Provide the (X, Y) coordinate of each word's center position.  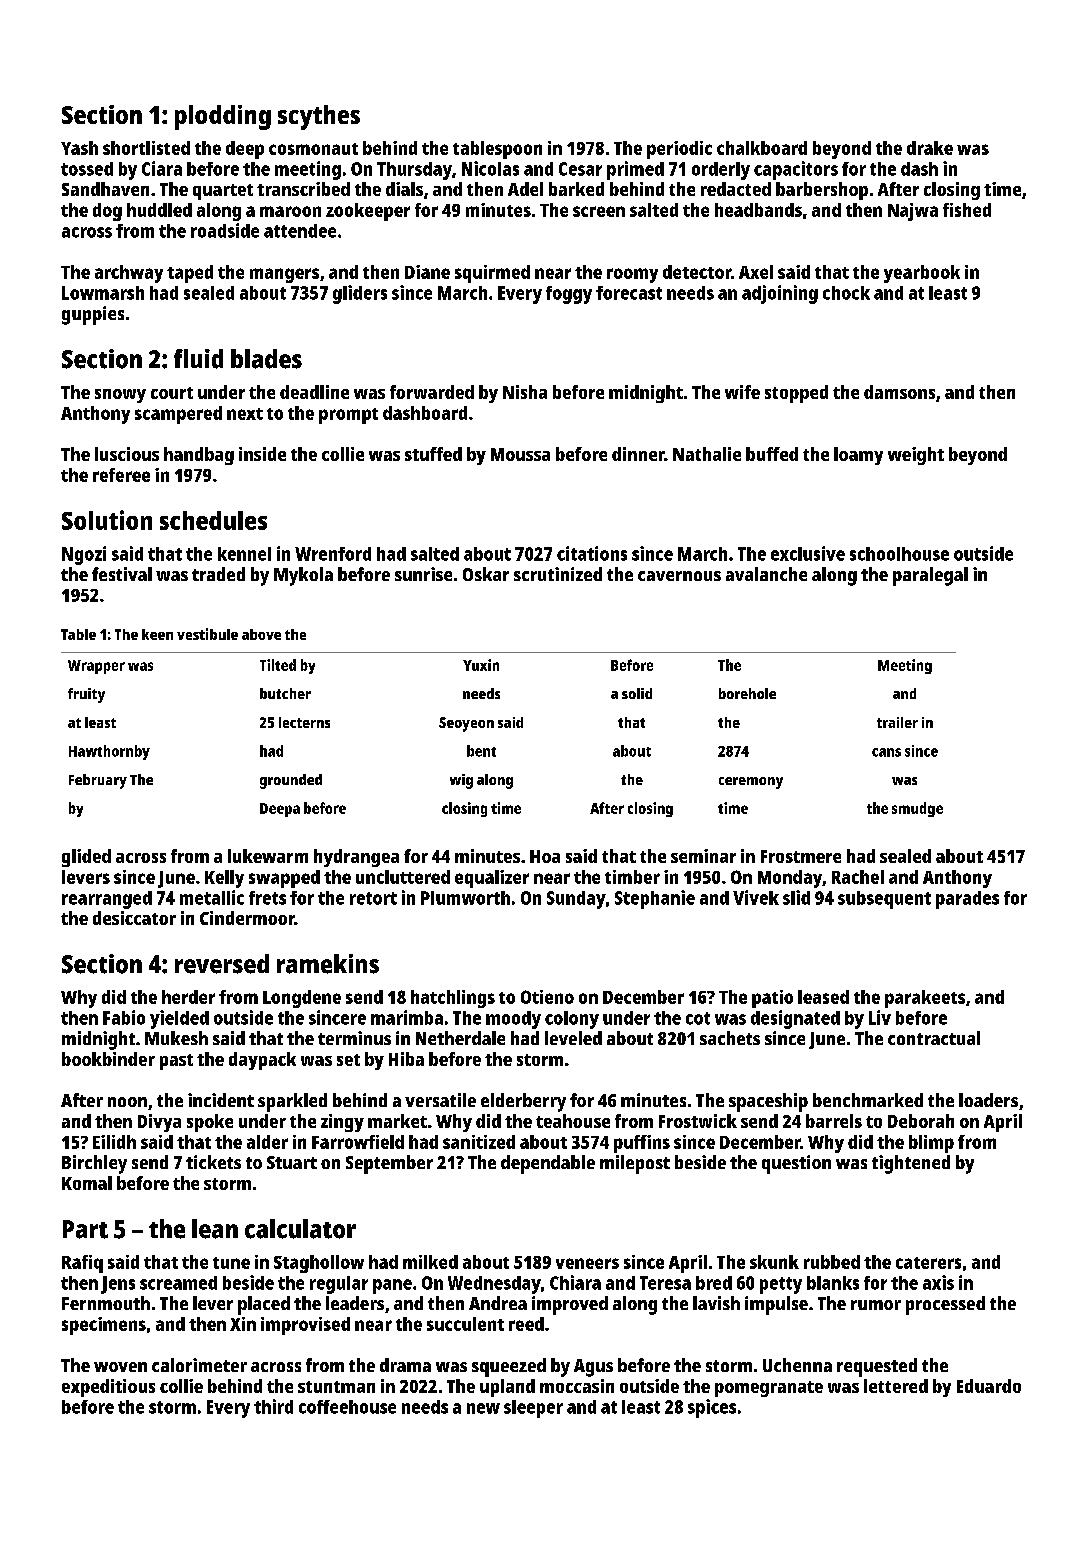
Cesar (580, 169)
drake (930, 148)
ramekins (328, 964)
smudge (917, 809)
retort (373, 898)
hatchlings (453, 999)
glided (86, 858)
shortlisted (146, 148)
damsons (899, 392)
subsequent (884, 900)
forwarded (432, 392)
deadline (314, 392)
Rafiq (82, 1264)
